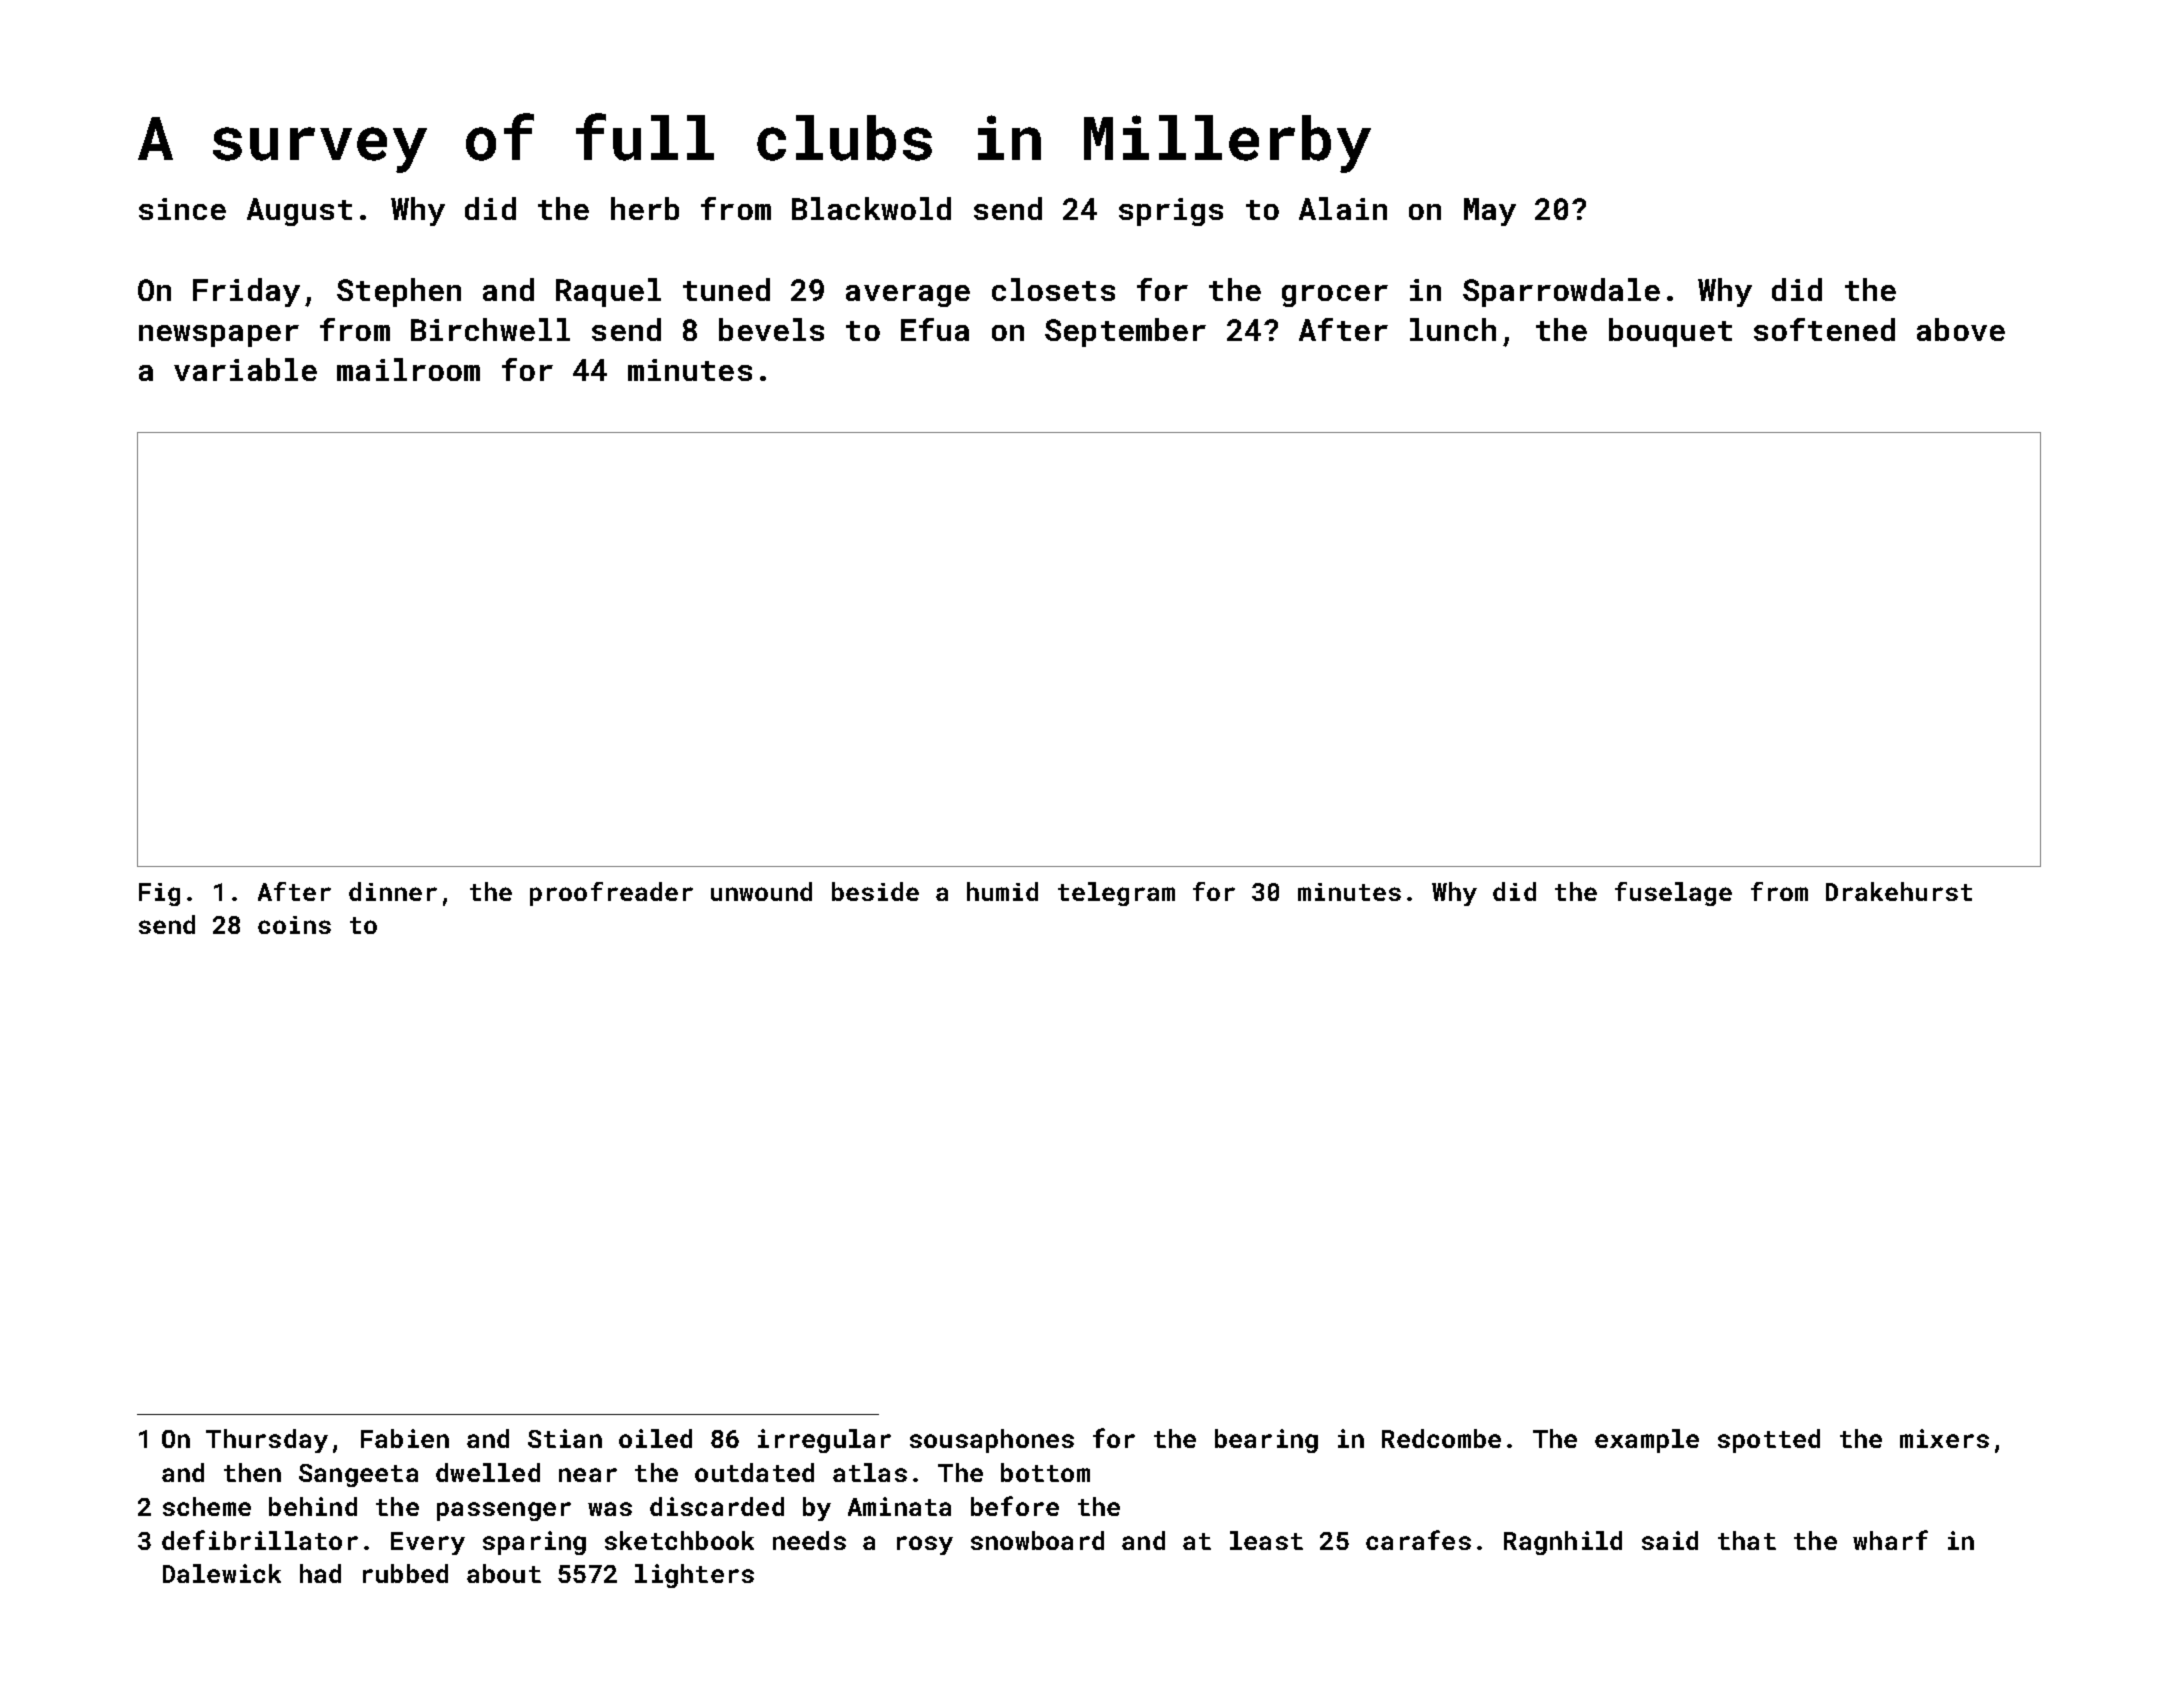  What do you see at coordinates (1561, 292) in the screenshot?
I see `Sparrowdale` at bounding box center [1561, 292].
